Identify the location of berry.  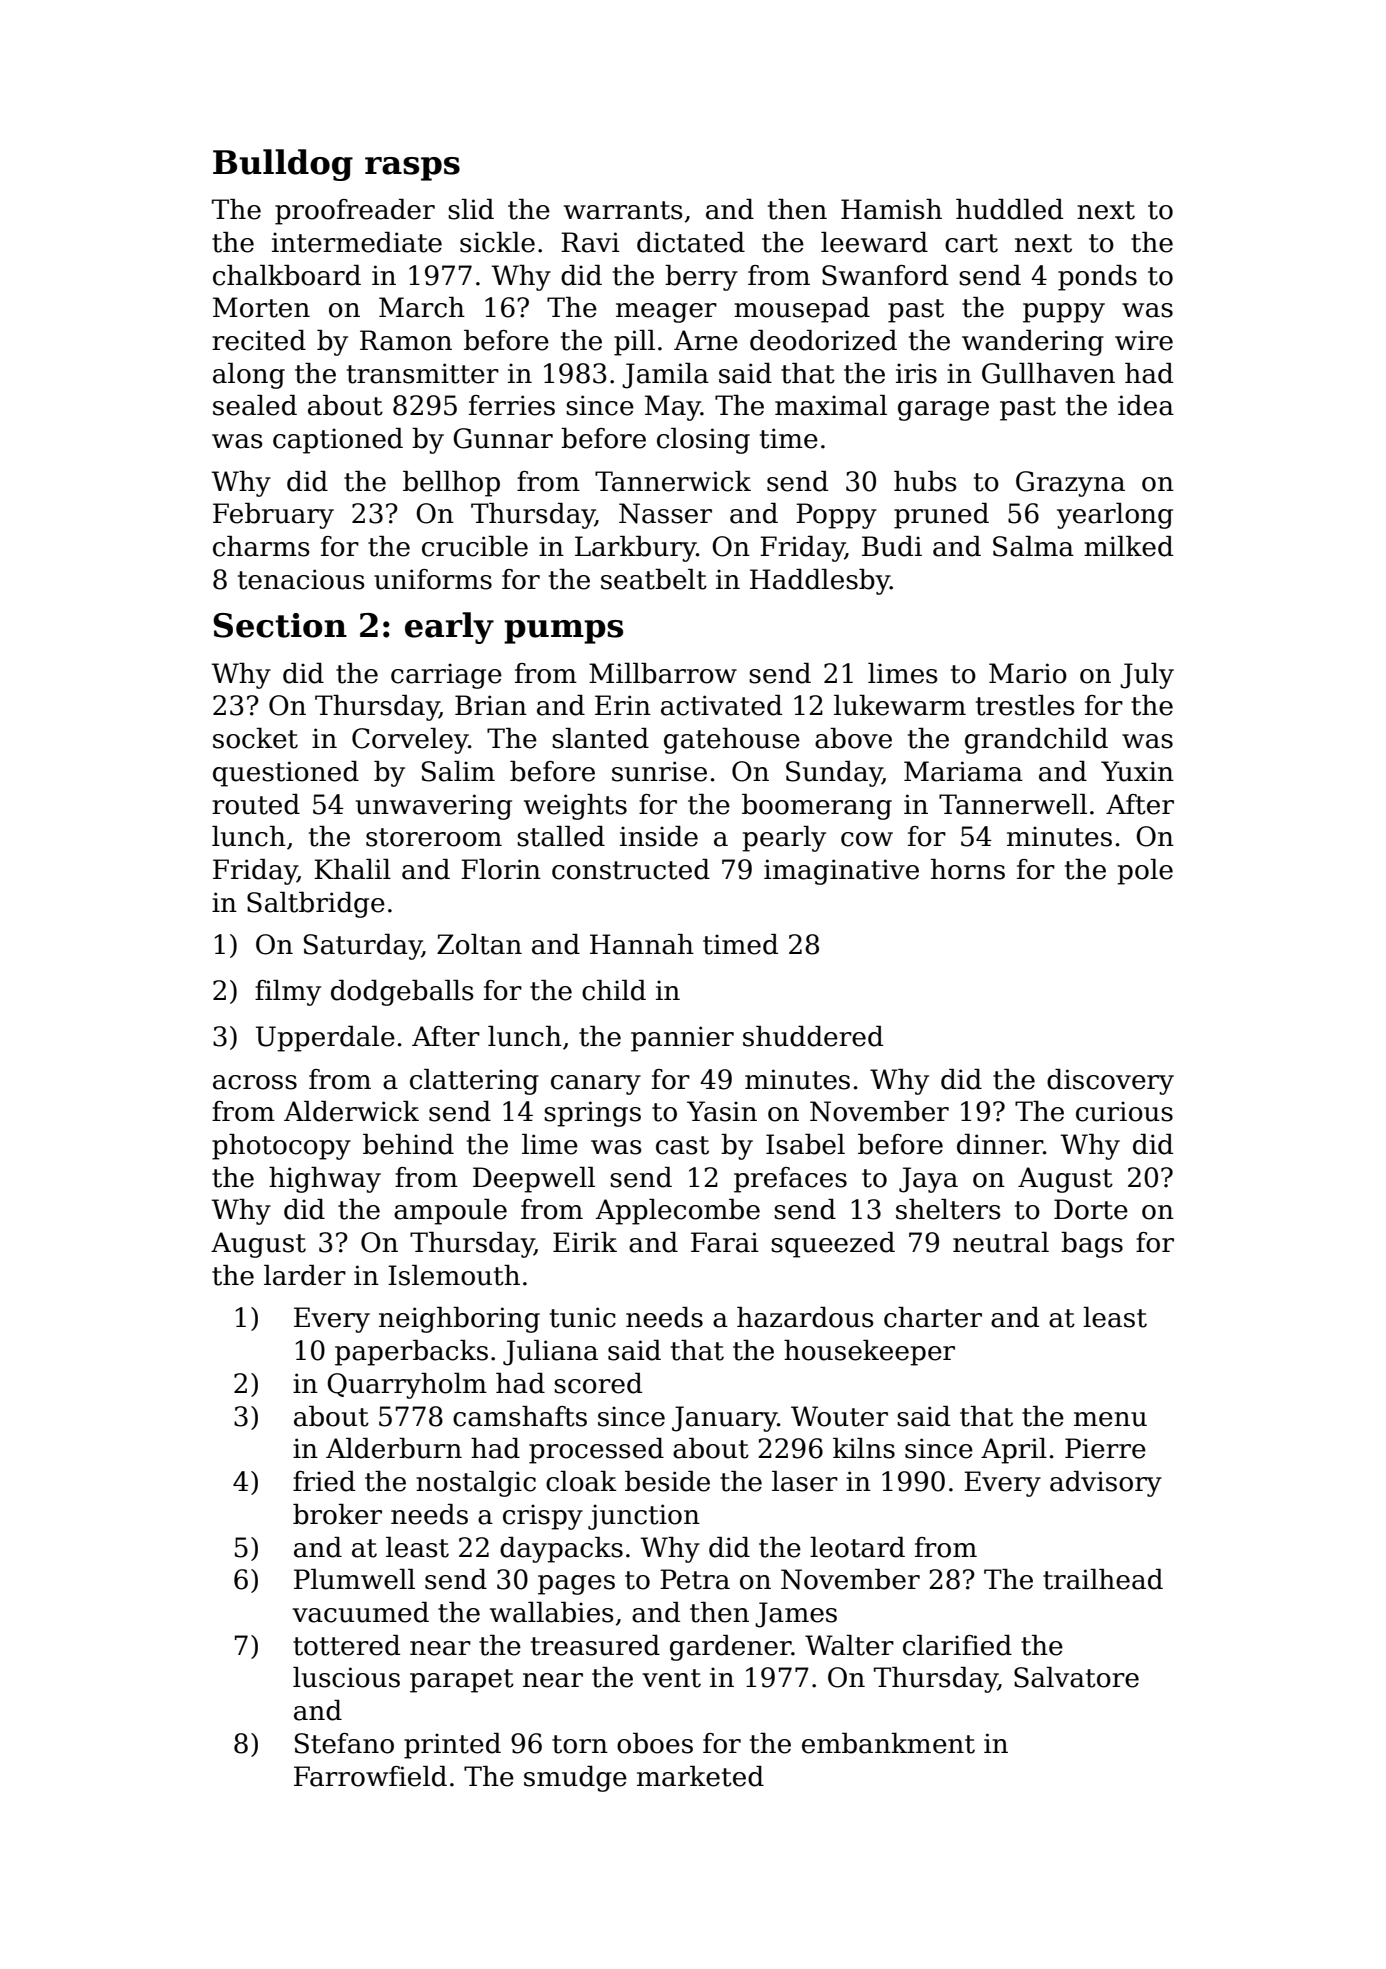
(701, 278).
